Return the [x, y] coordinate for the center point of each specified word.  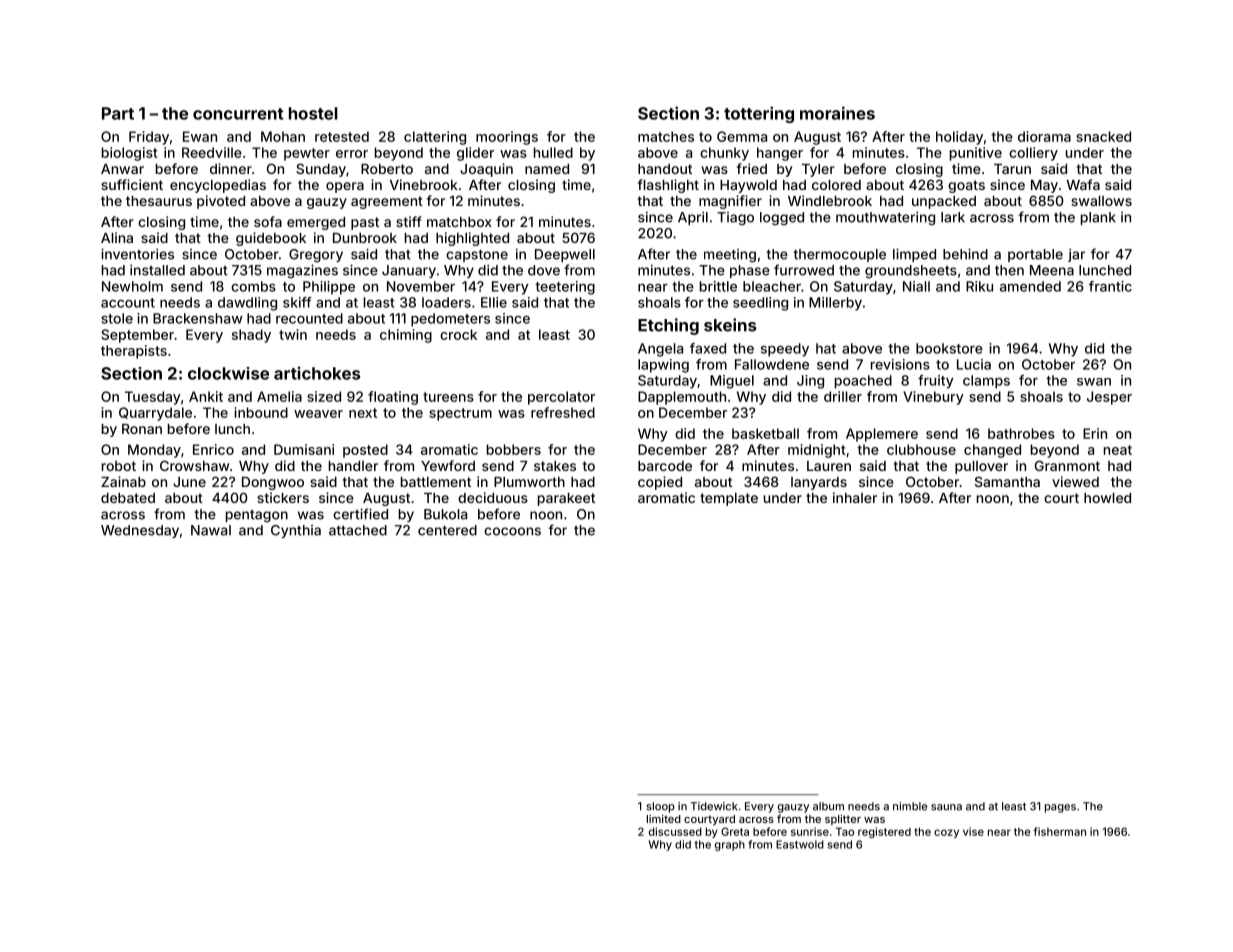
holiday [959, 138]
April [693, 218]
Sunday [321, 170]
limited [664, 818]
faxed [708, 348]
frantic [1110, 286]
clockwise [228, 373]
